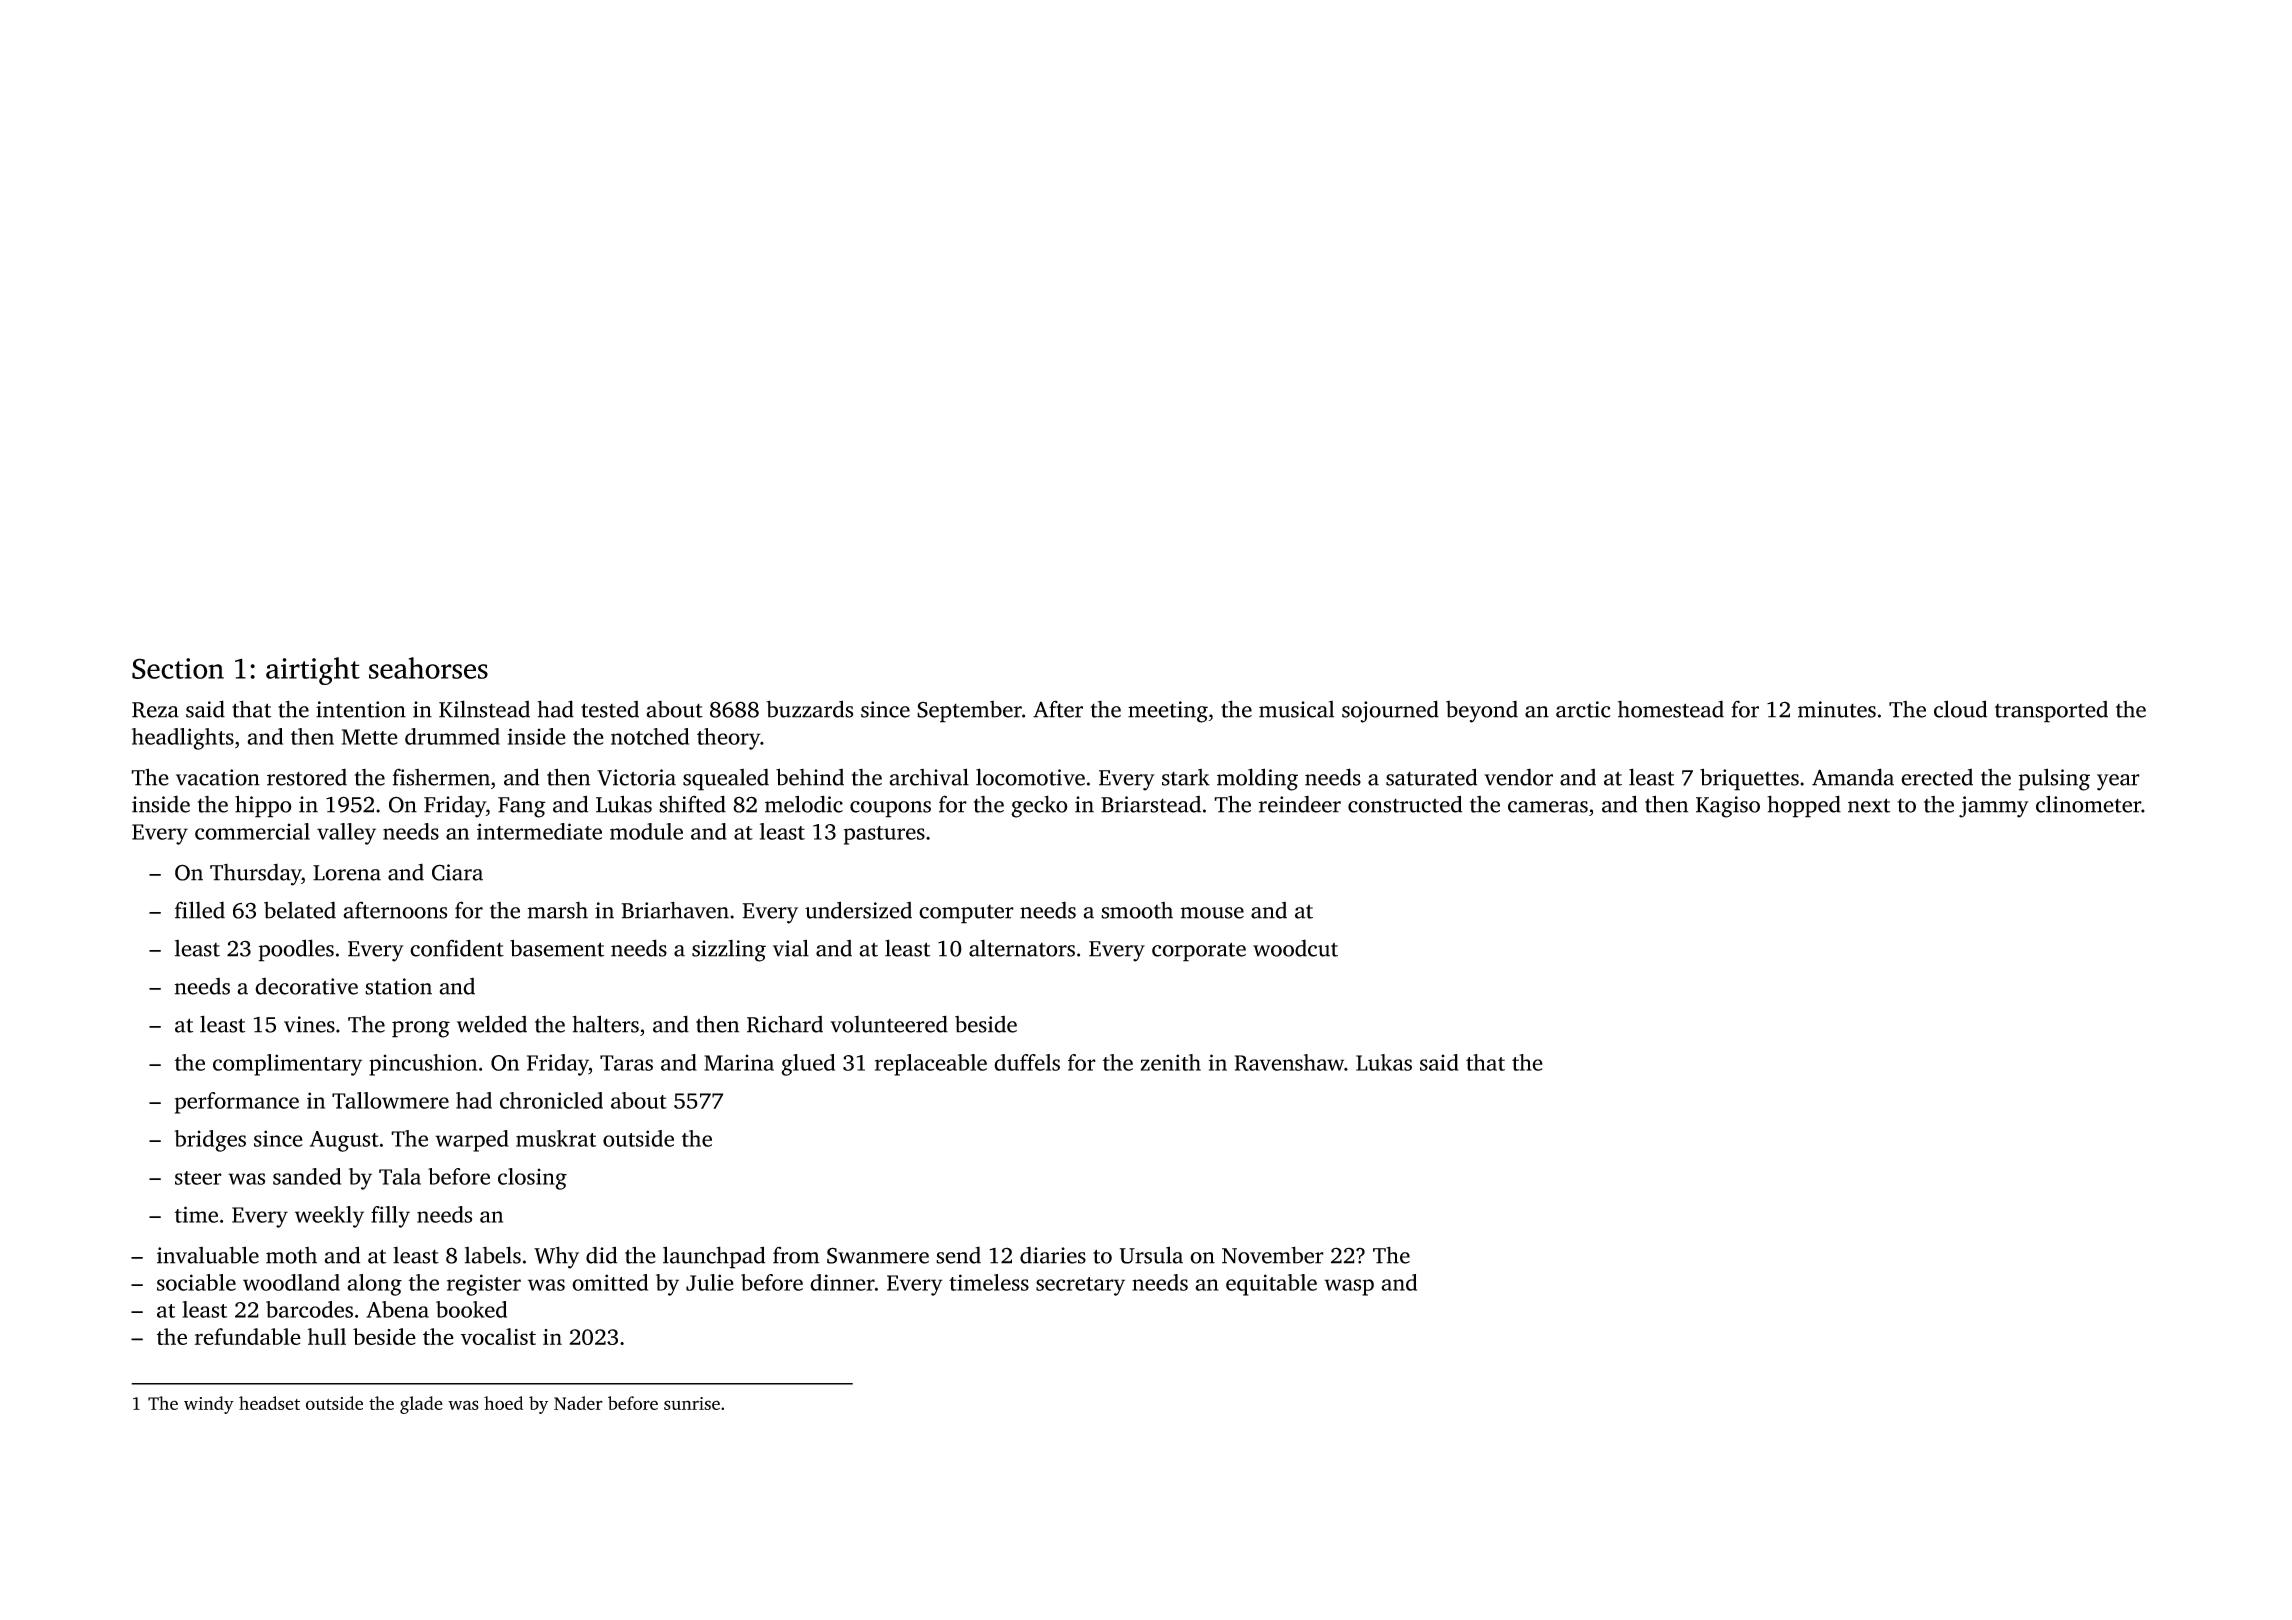  I want to click on muskrat, so click(556, 1138).
